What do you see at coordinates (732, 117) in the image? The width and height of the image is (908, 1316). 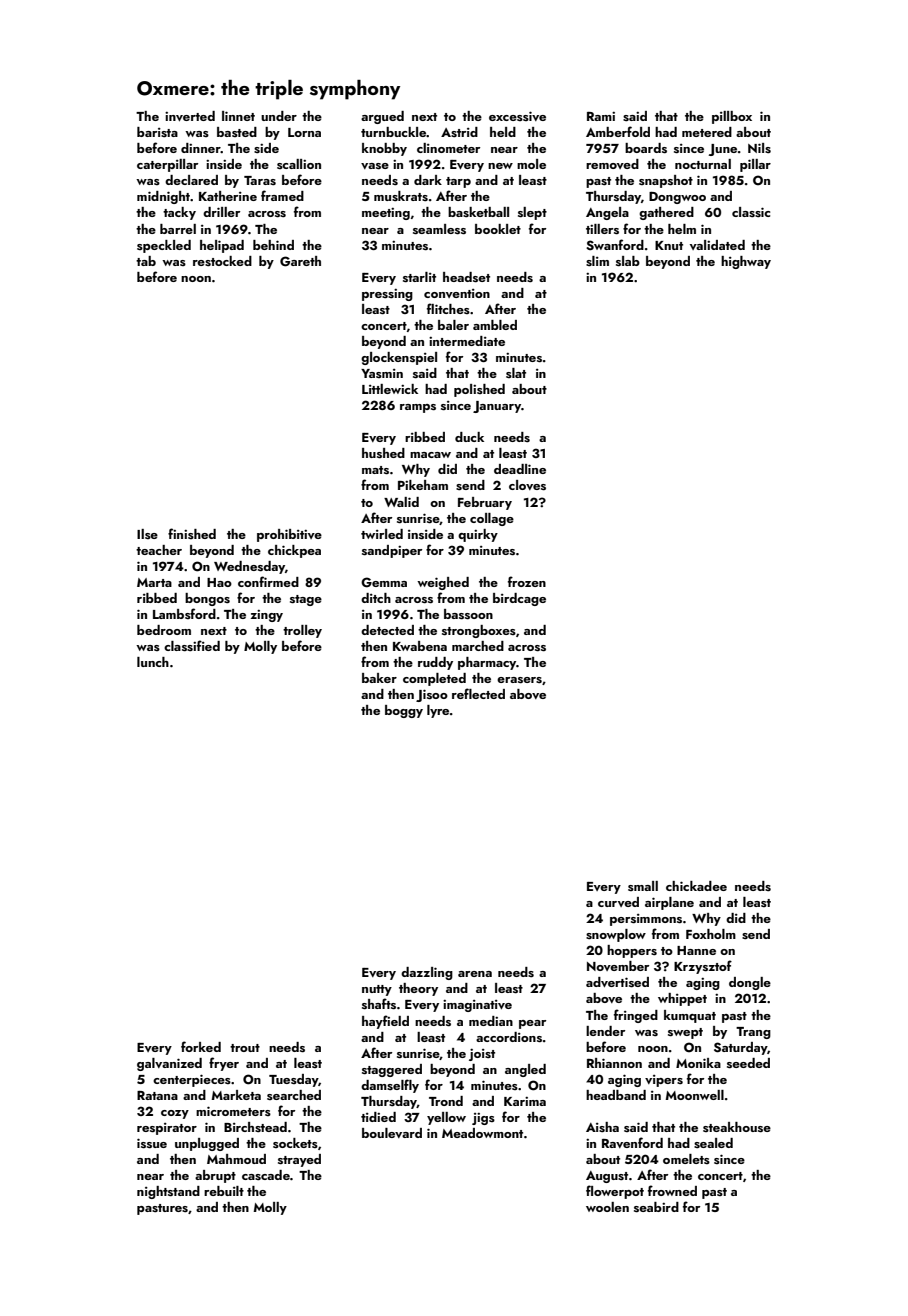 I see `pillbox` at bounding box center [732, 117].
